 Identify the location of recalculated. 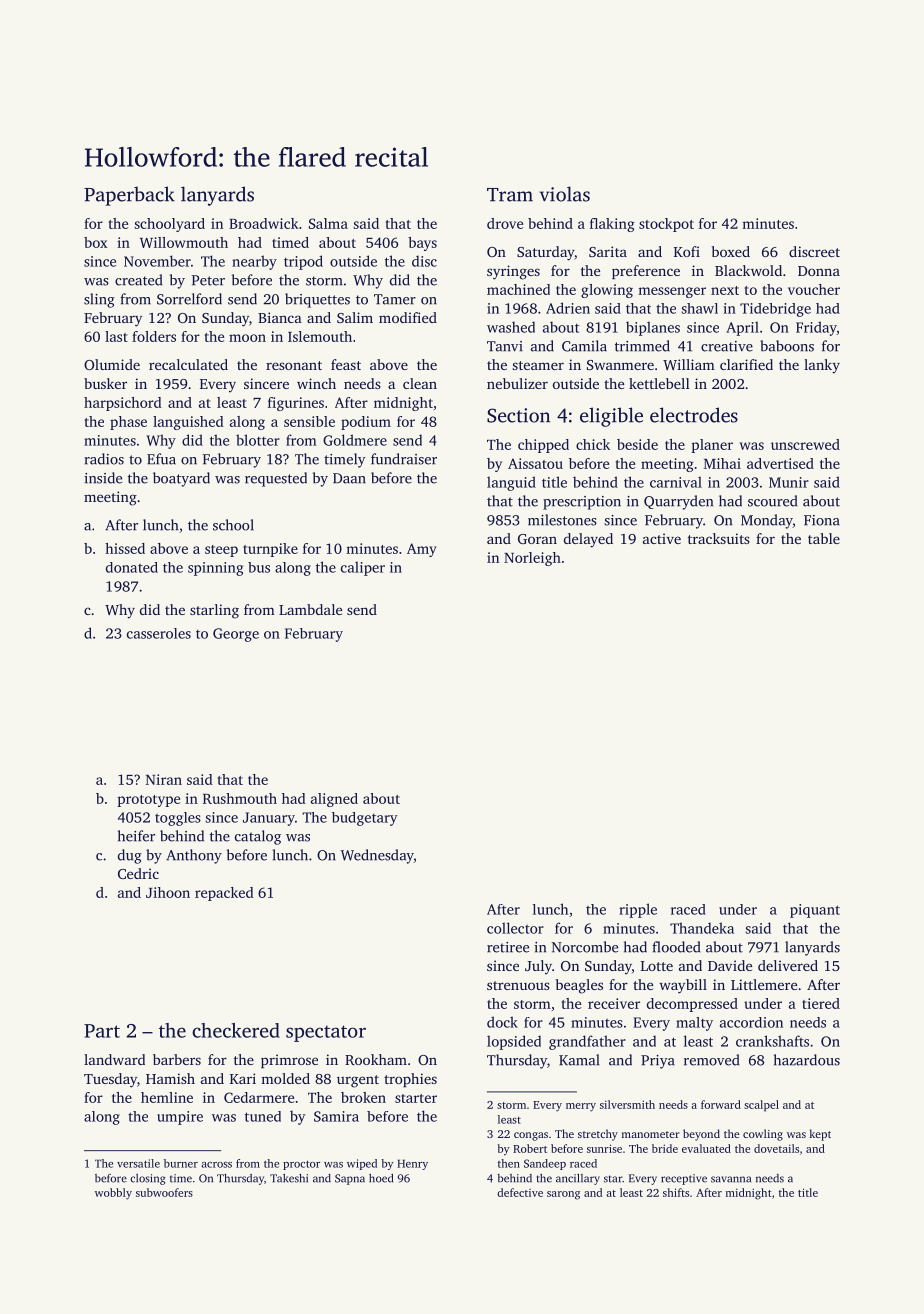
(188, 364).
